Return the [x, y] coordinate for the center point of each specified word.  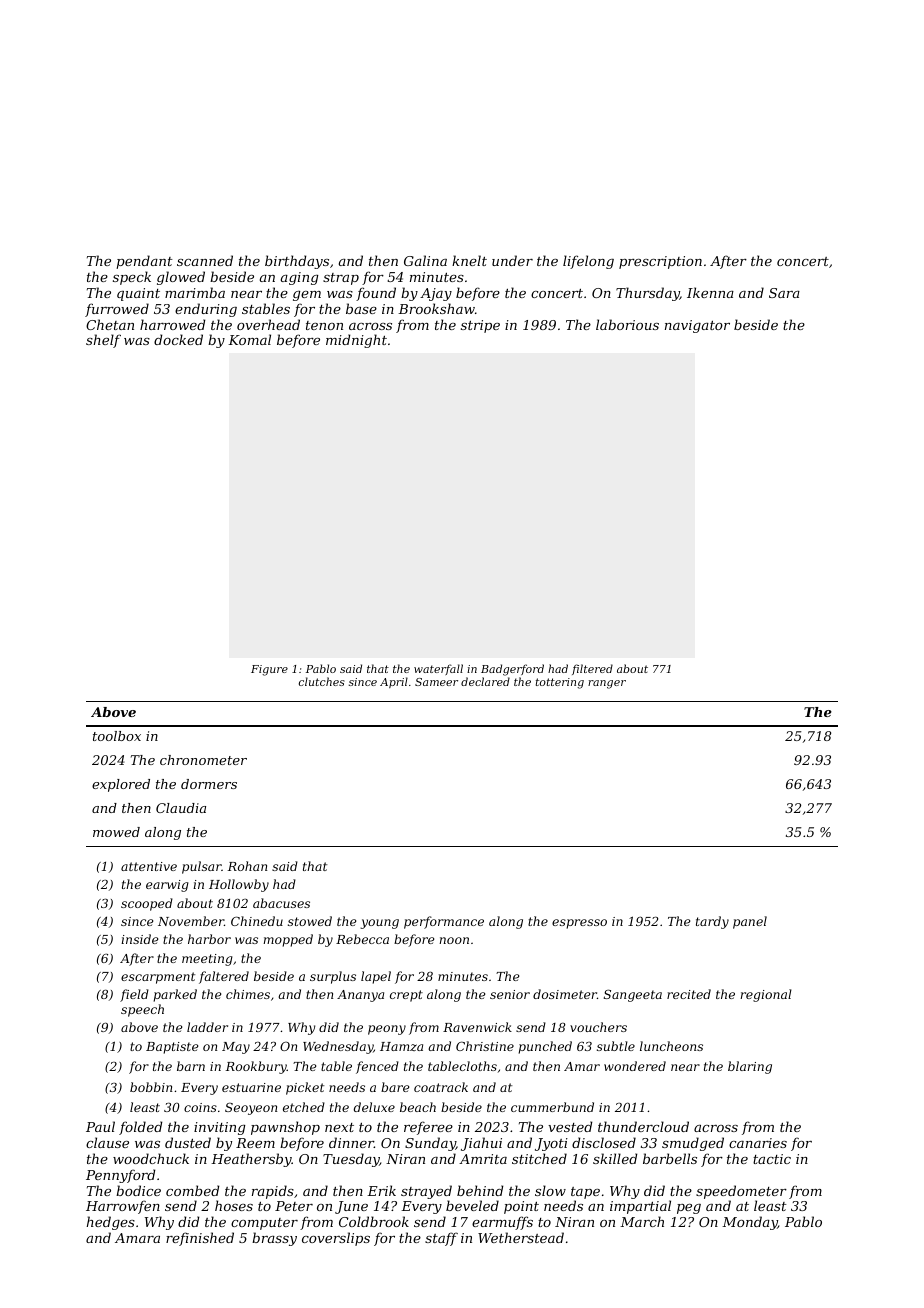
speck [132, 278]
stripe [480, 326]
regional [766, 995]
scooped [147, 904]
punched [545, 1047]
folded [140, 1128]
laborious [627, 324]
